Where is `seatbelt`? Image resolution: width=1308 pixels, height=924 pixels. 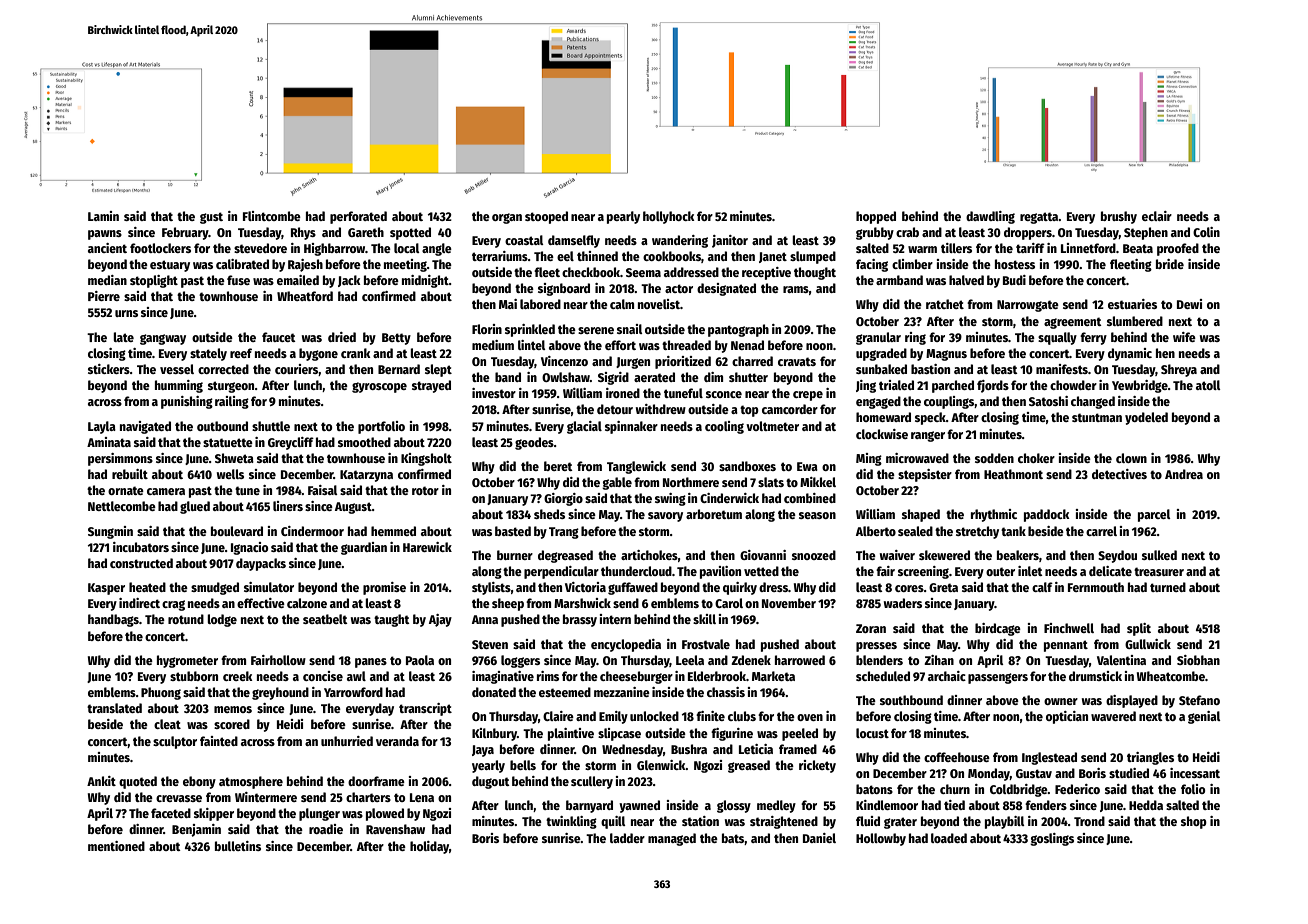
seatbelt is located at coordinates (325, 619).
